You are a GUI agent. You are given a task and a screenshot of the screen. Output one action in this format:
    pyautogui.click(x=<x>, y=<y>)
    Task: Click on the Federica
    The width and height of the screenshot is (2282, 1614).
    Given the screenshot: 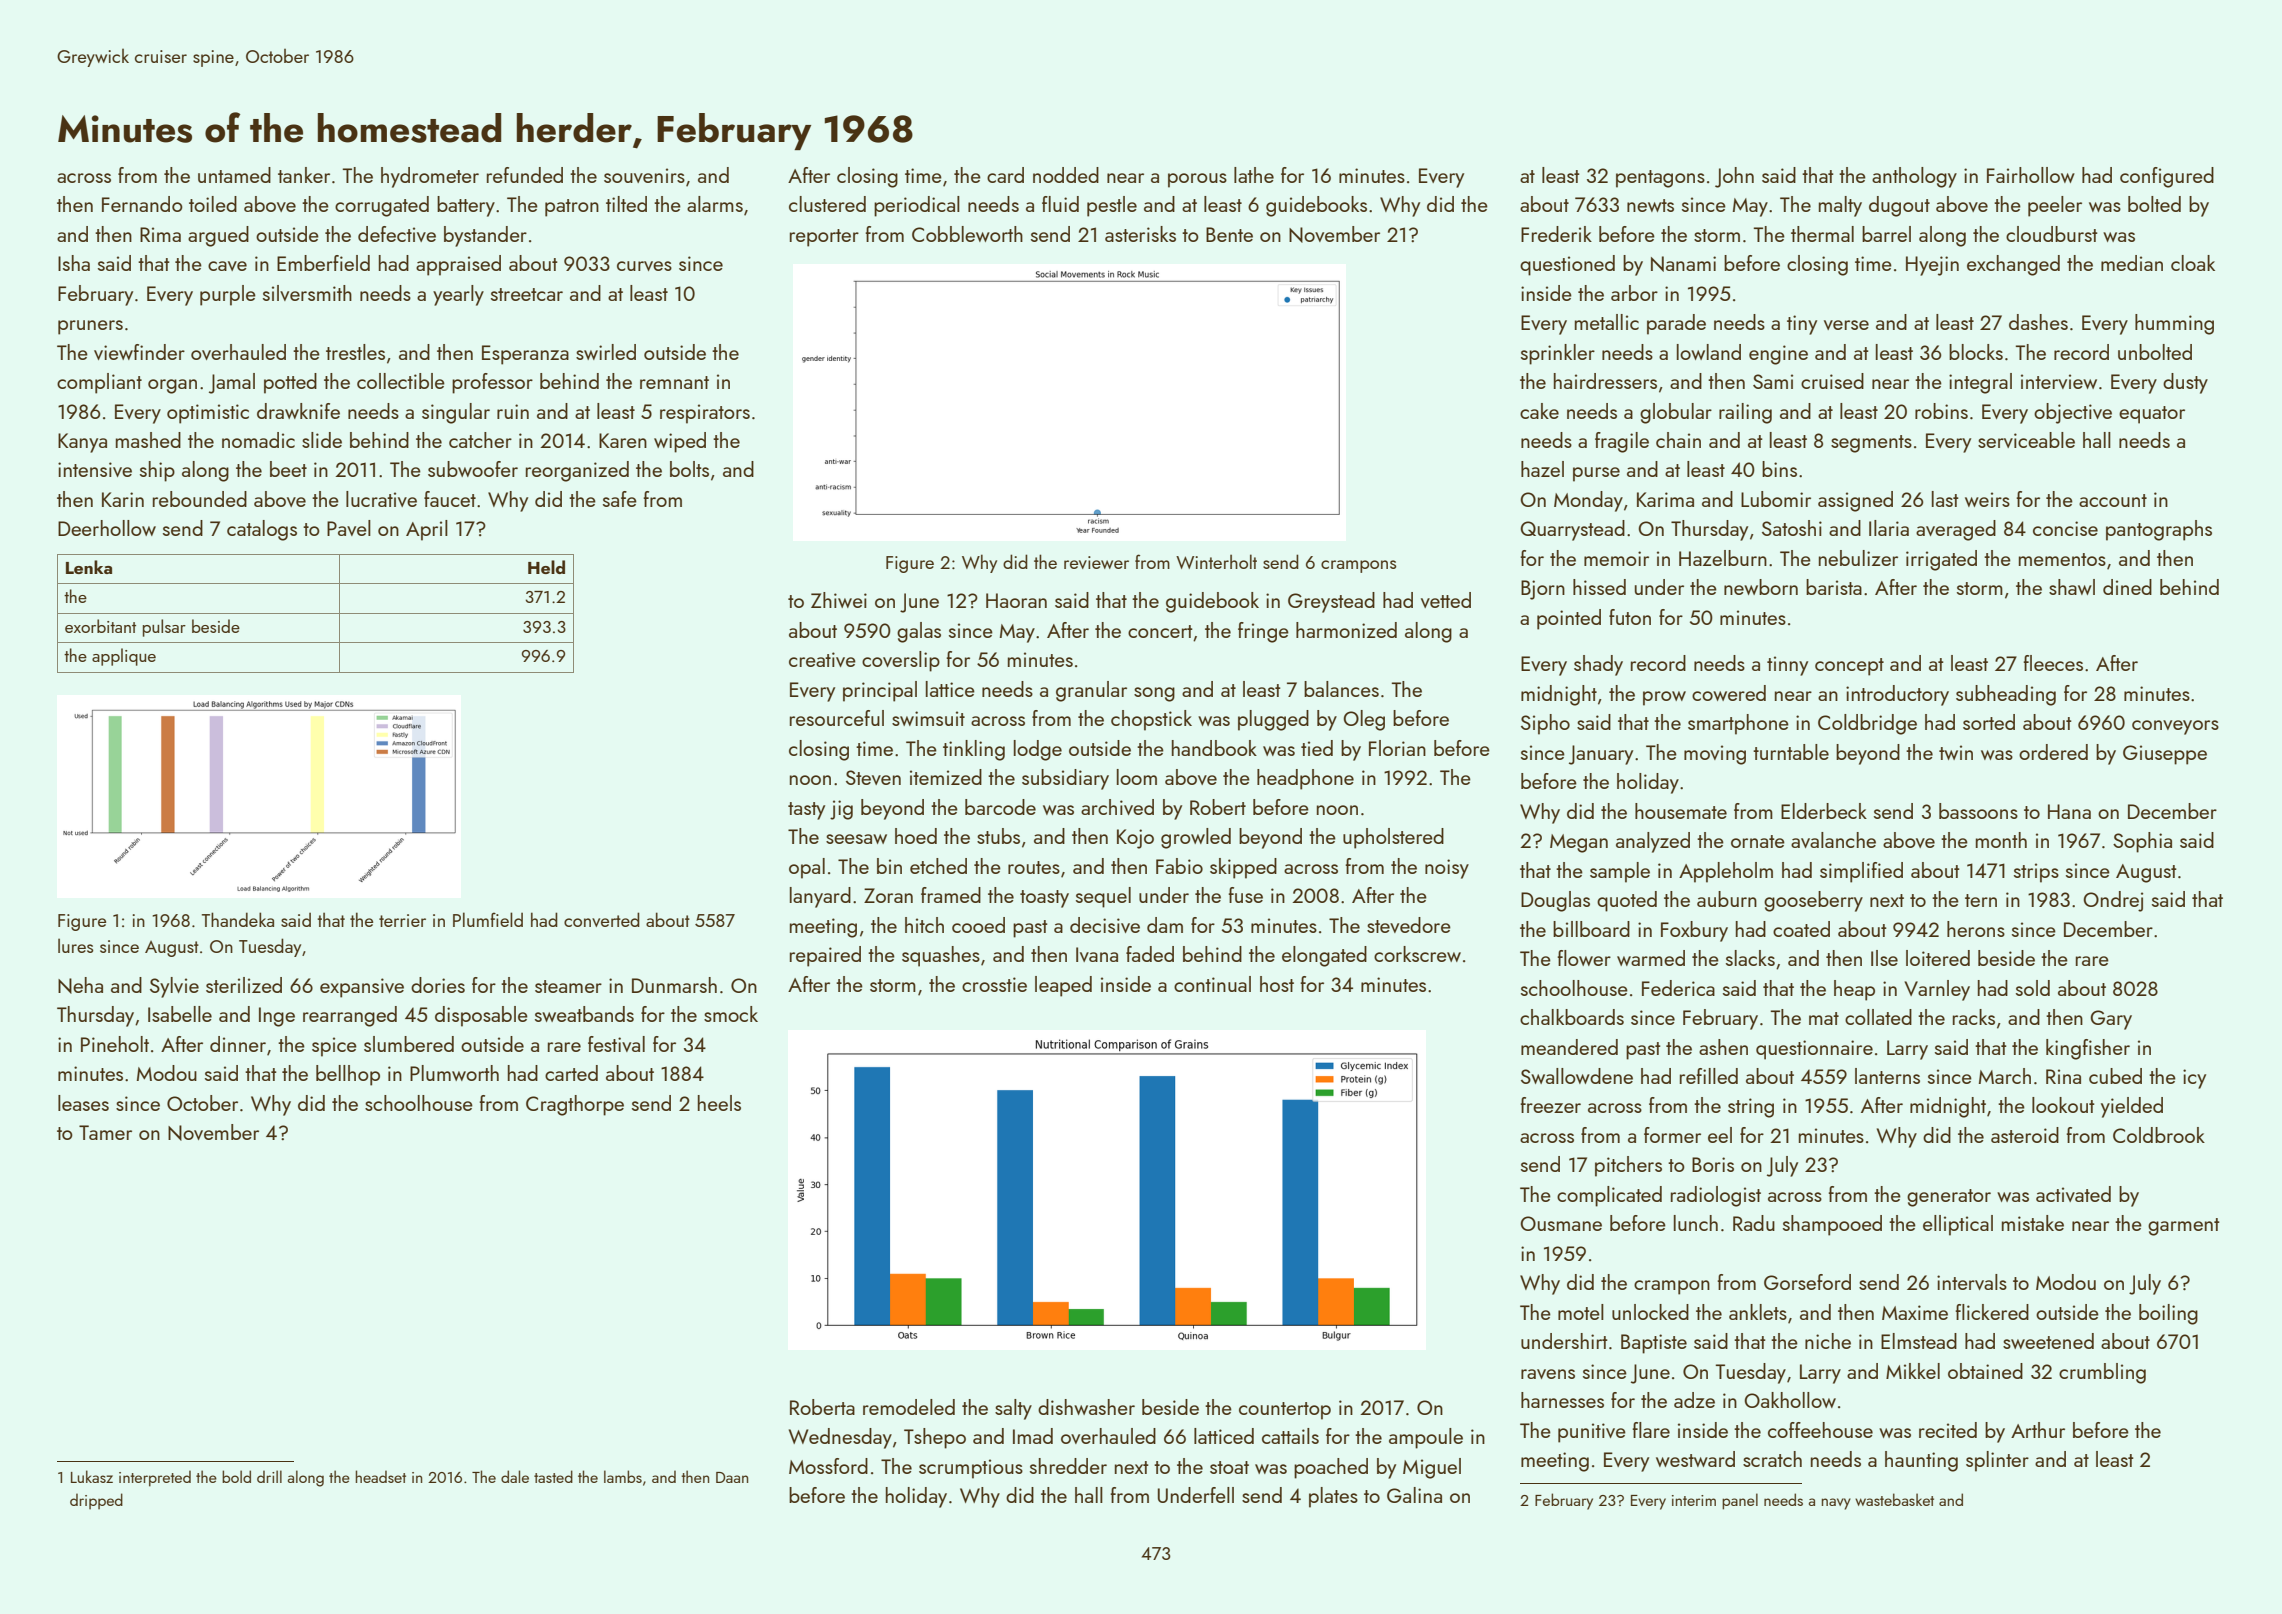 What is the action you would take?
    pyautogui.click(x=1678, y=988)
